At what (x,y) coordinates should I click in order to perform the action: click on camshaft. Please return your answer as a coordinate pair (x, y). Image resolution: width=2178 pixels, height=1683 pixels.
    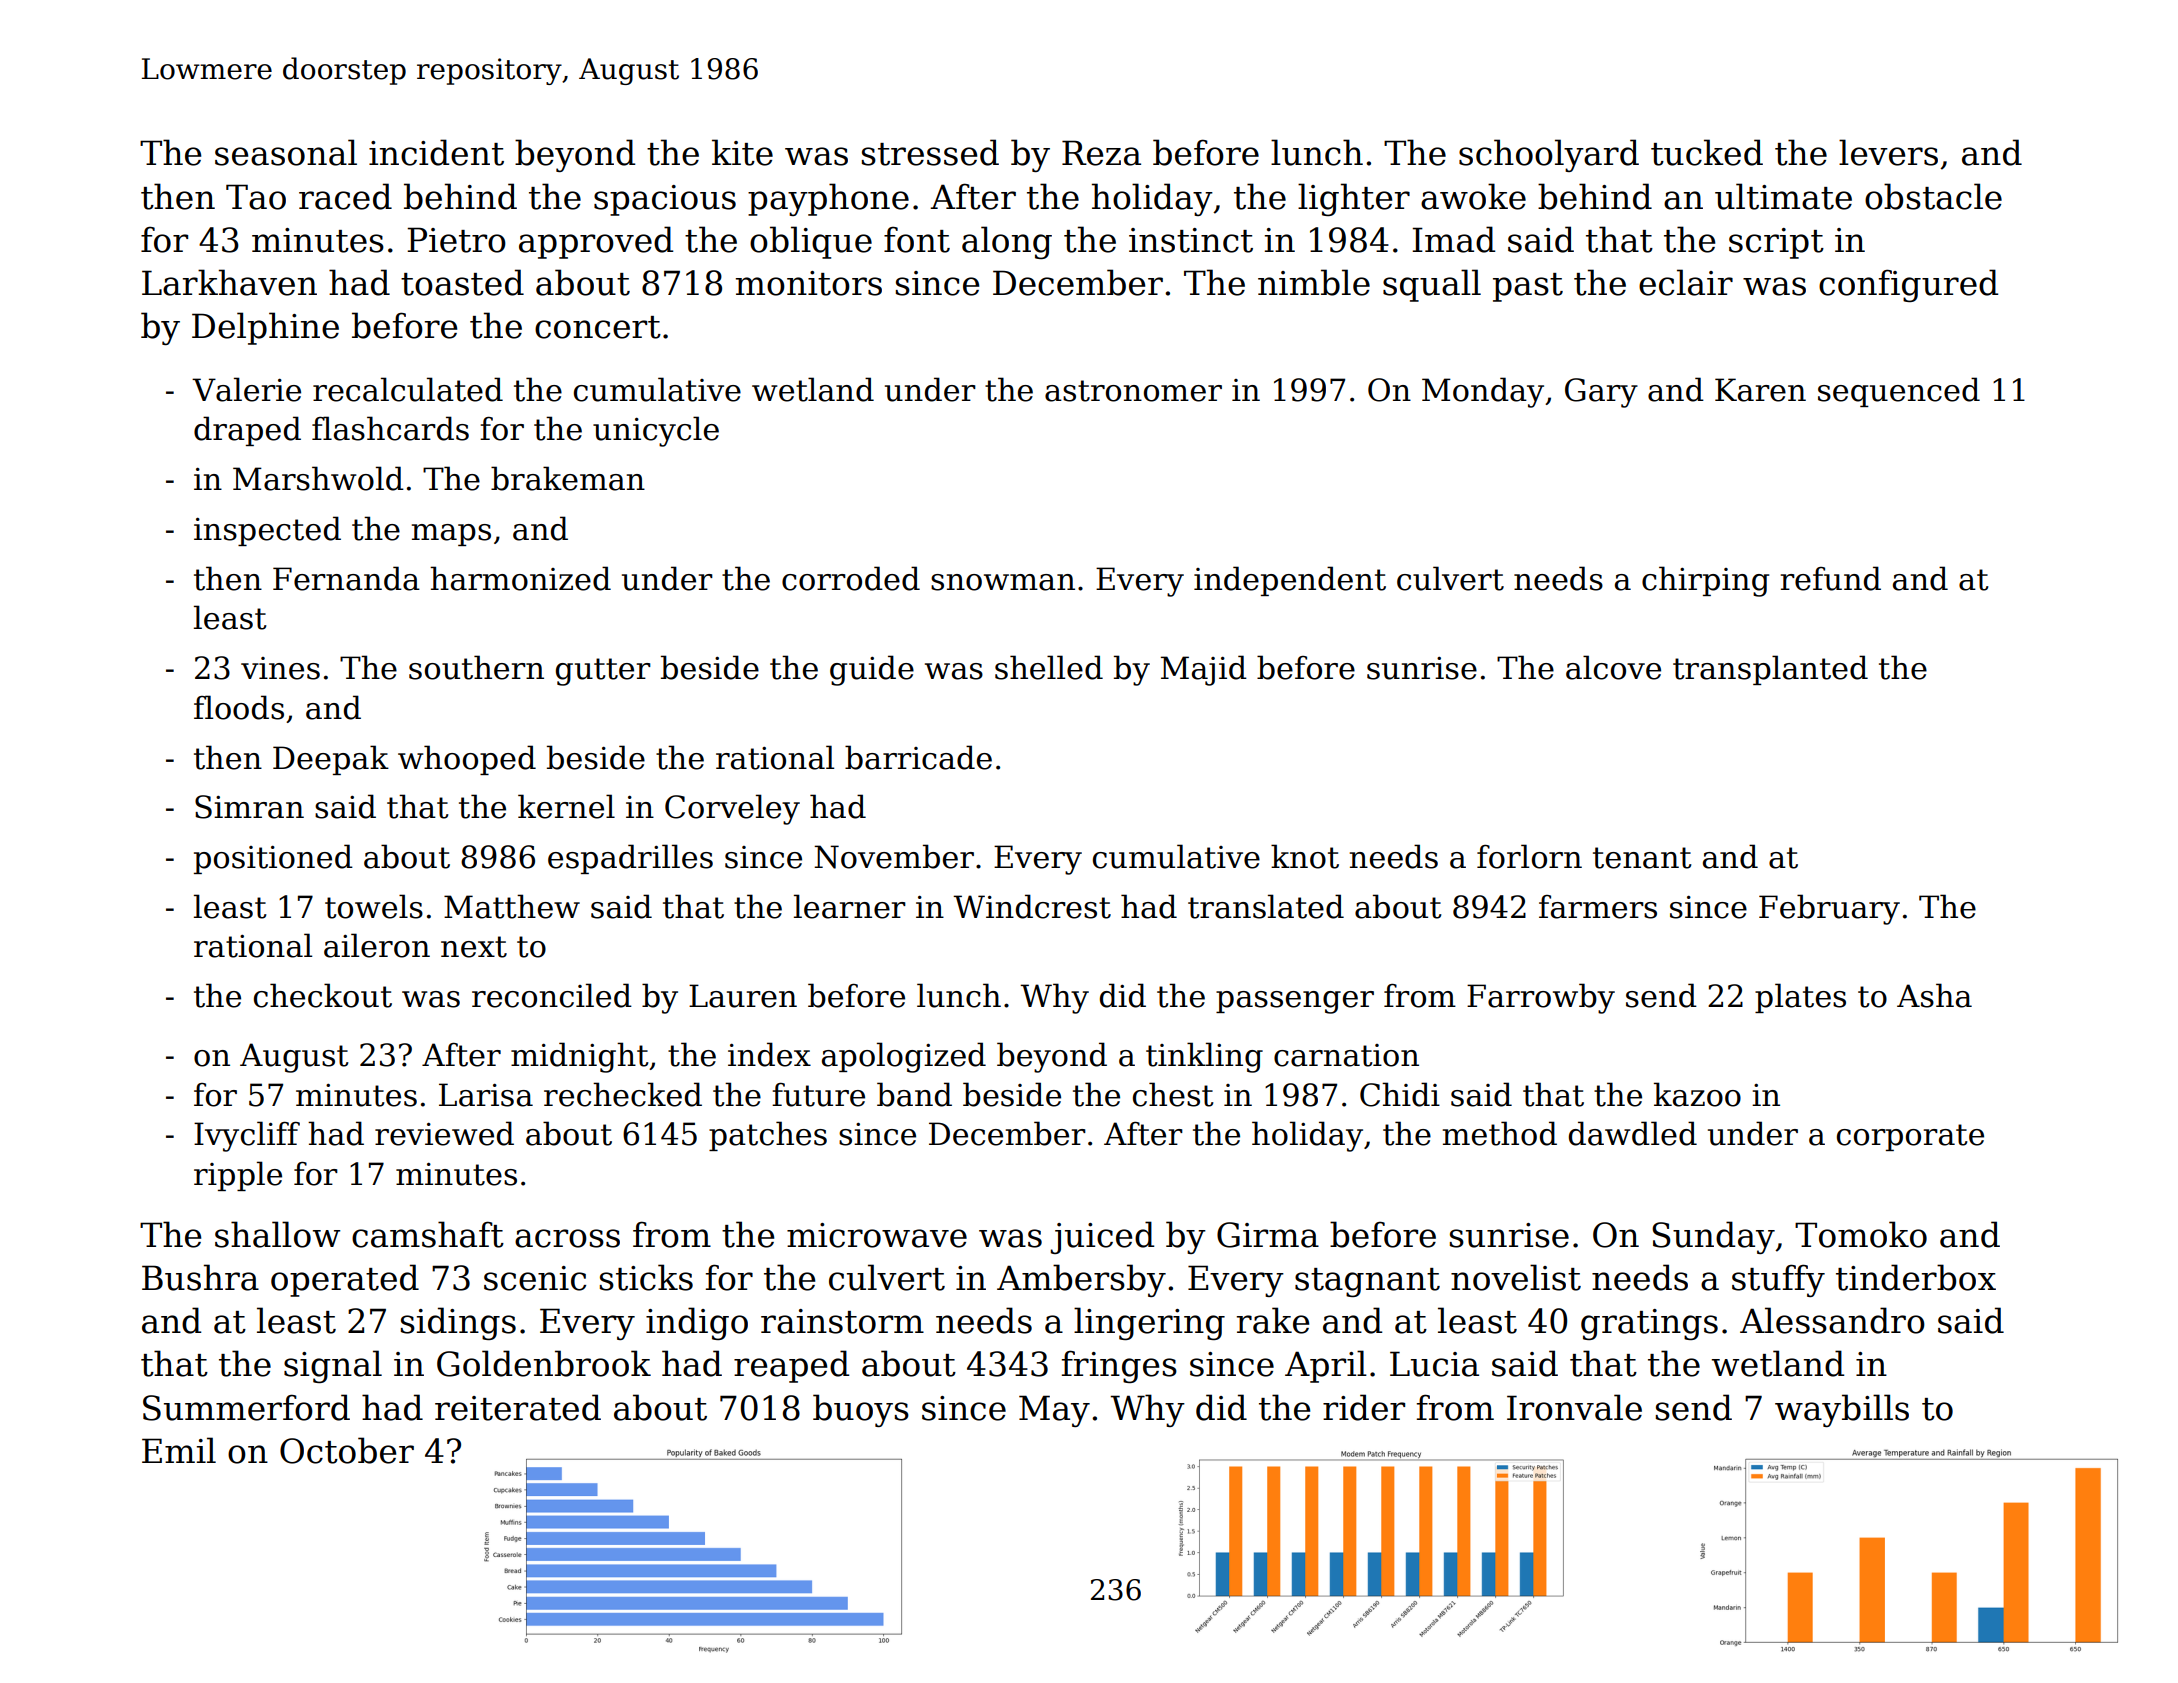
    Looking at the image, I should click on (428, 1234).
